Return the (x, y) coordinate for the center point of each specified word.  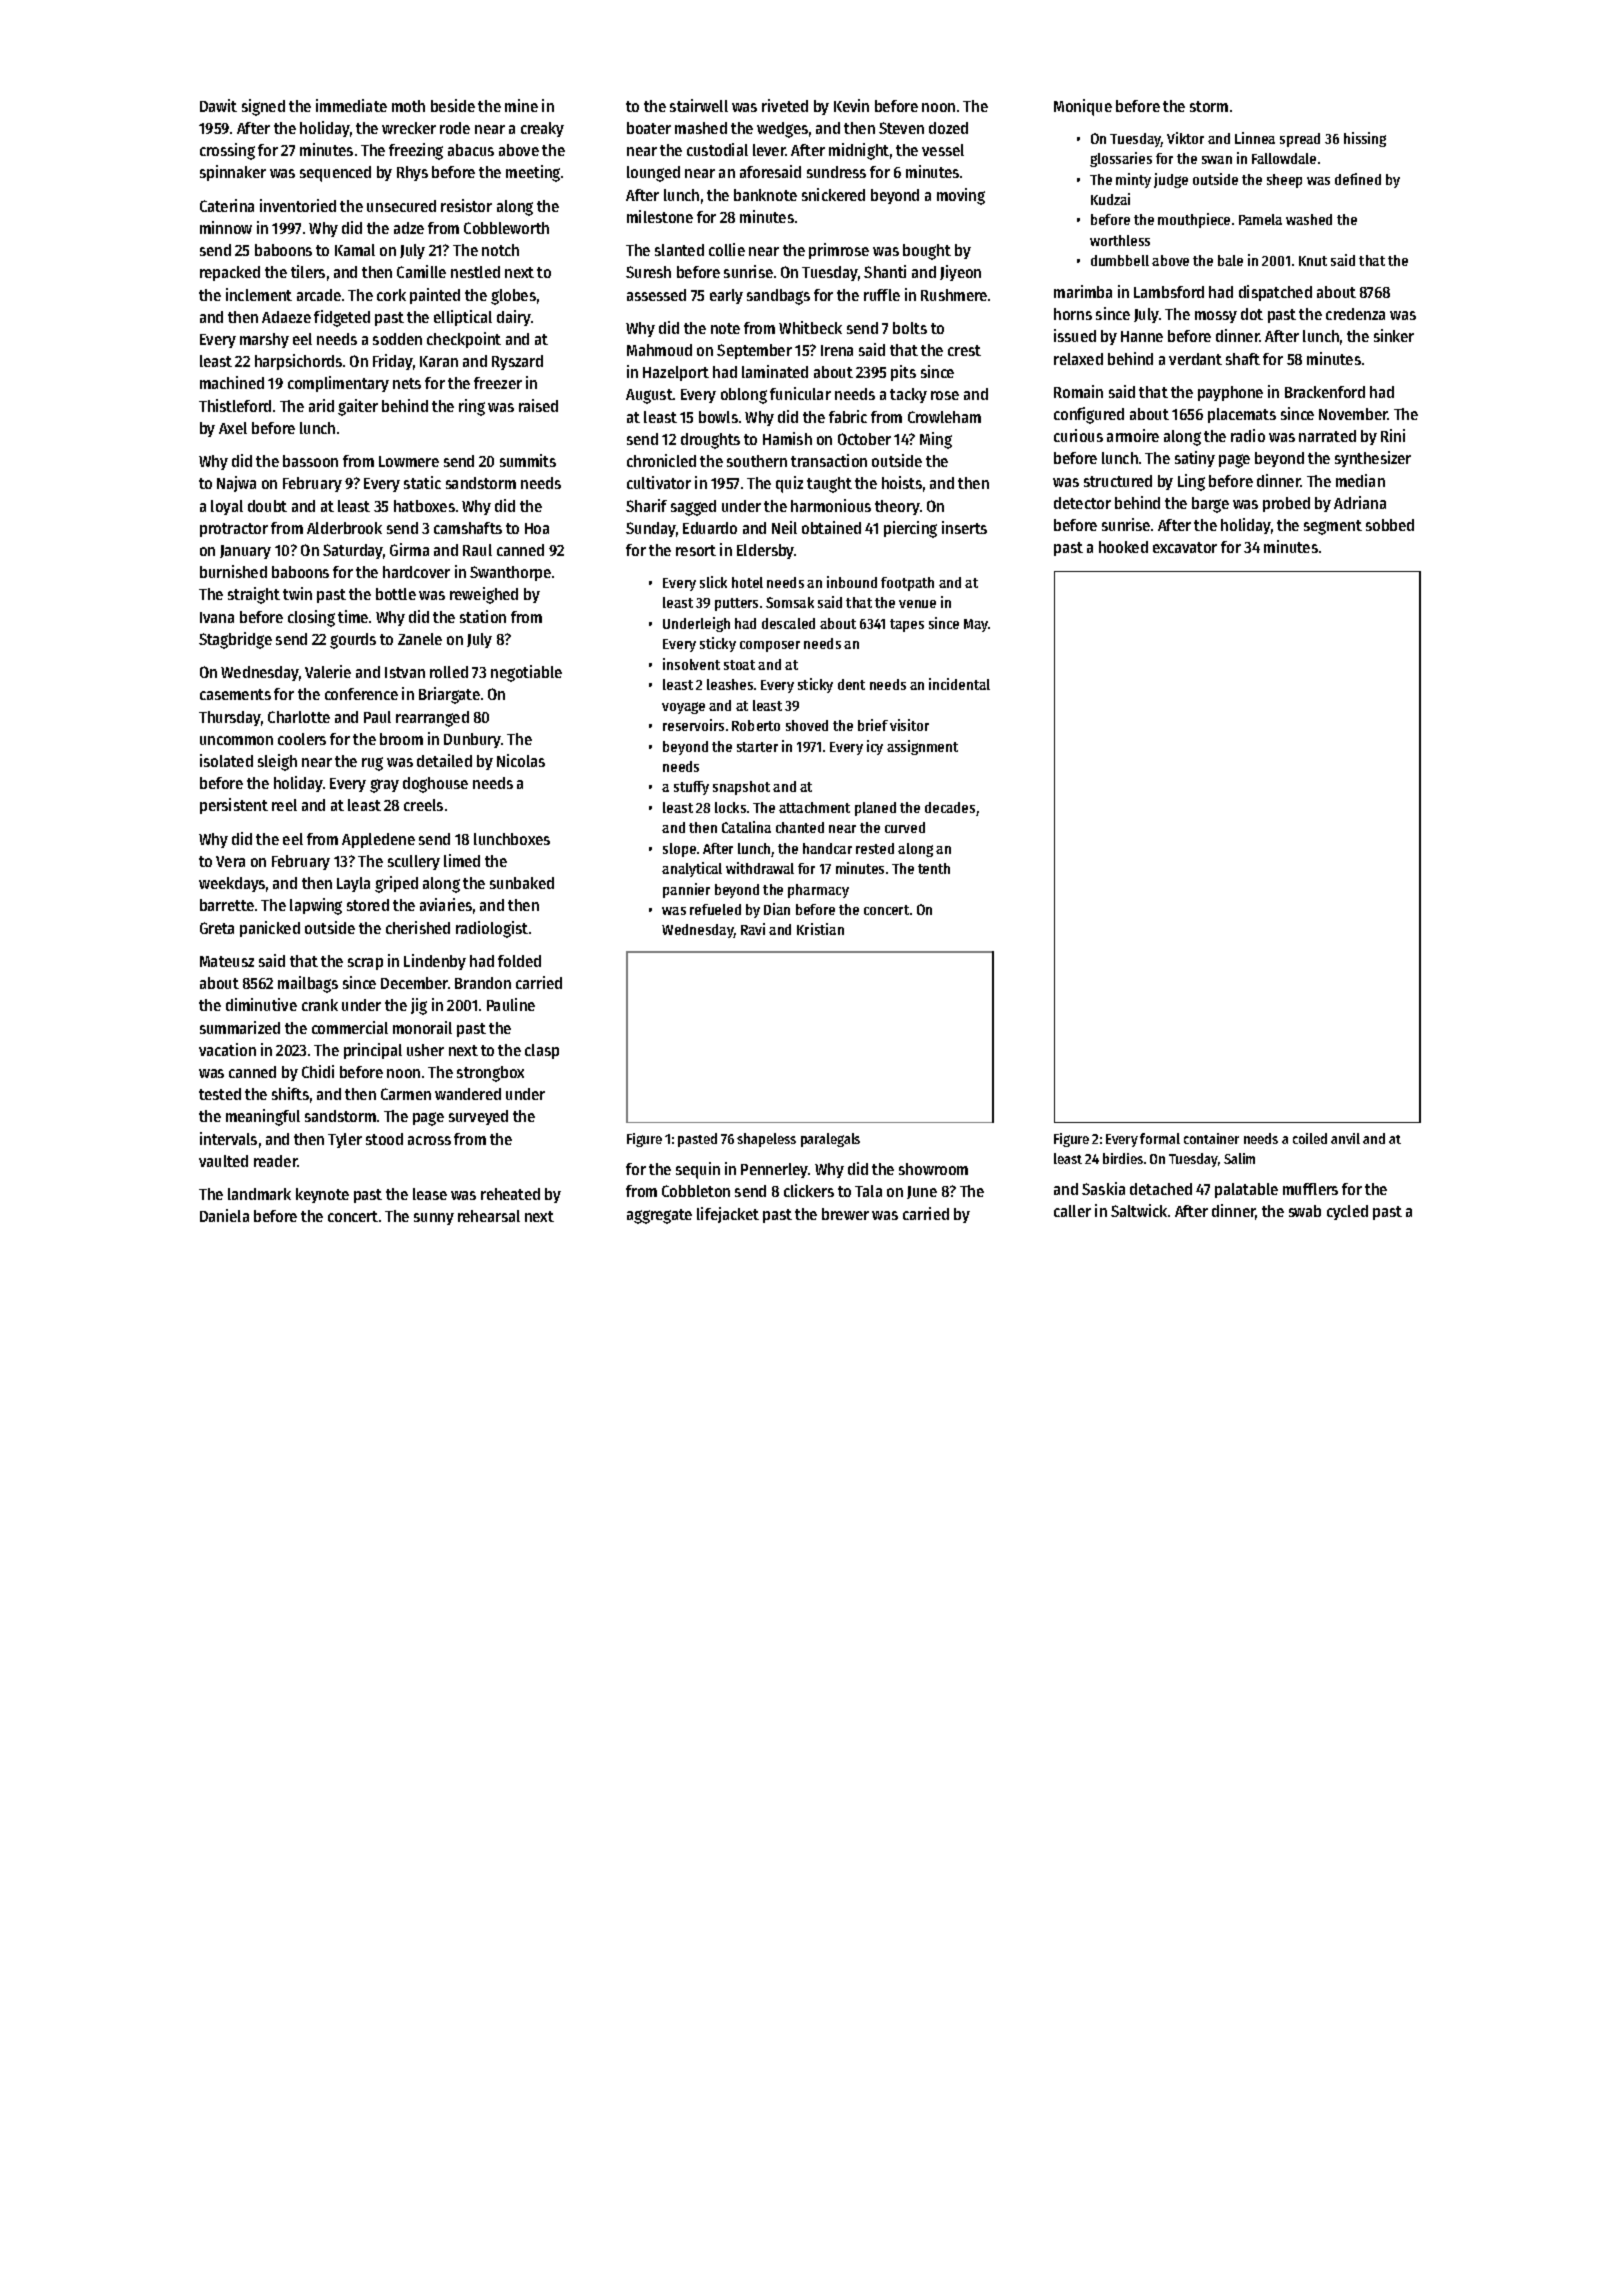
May (976, 625)
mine (521, 105)
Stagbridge (235, 640)
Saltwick (1139, 1210)
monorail (422, 1027)
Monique (1083, 107)
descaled (788, 623)
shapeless (766, 1140)
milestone (660, 216)
